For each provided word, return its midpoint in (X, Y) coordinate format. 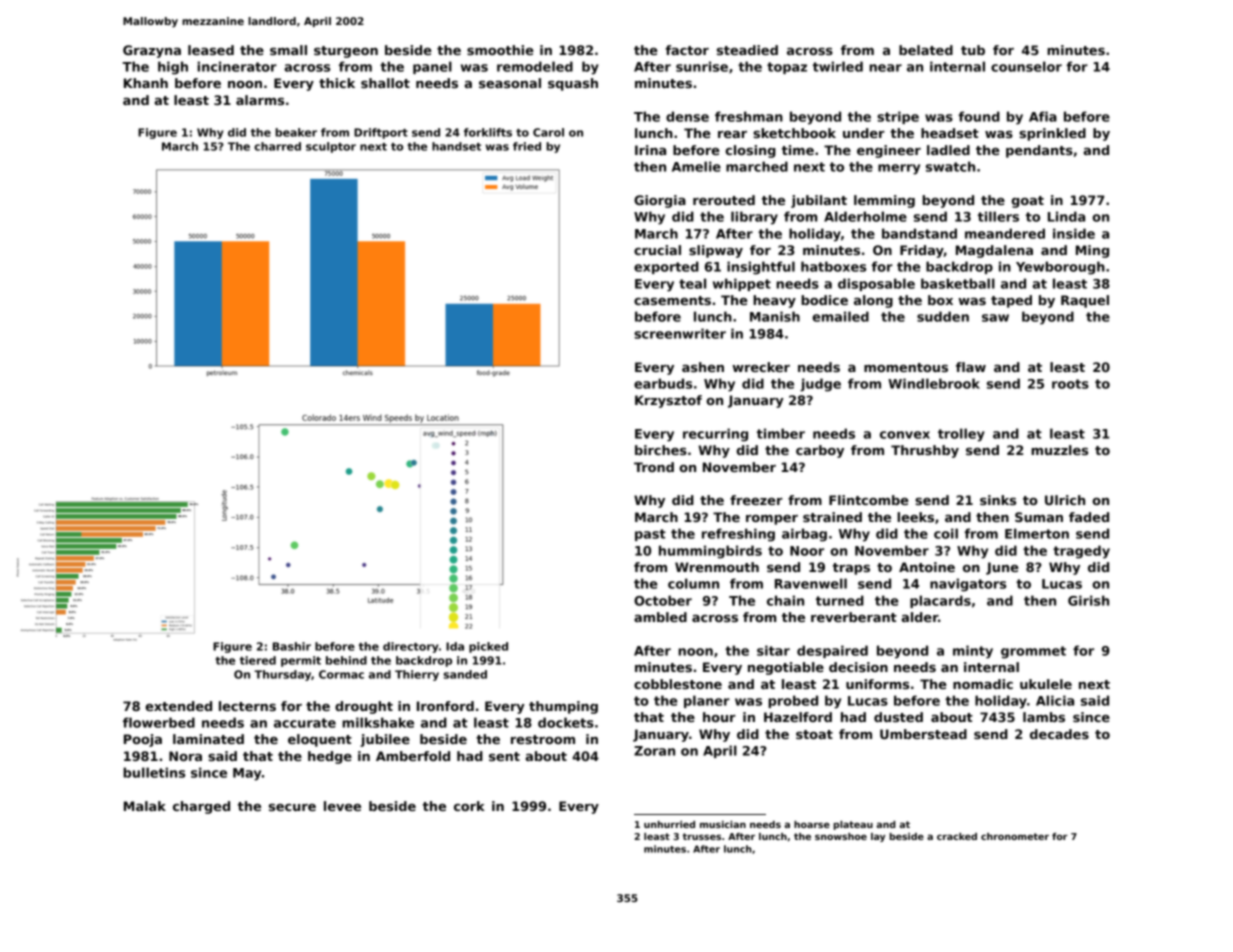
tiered (258, 660)
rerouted (724, 200)
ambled (660, 617)
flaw (971, 367)
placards (940, 601)
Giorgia (660, 201)
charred (277, 146)
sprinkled (1052, 134)
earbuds (663, 383)
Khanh (146, 83)
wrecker (761, 367)
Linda (1066, 216)
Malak (145, 806)
